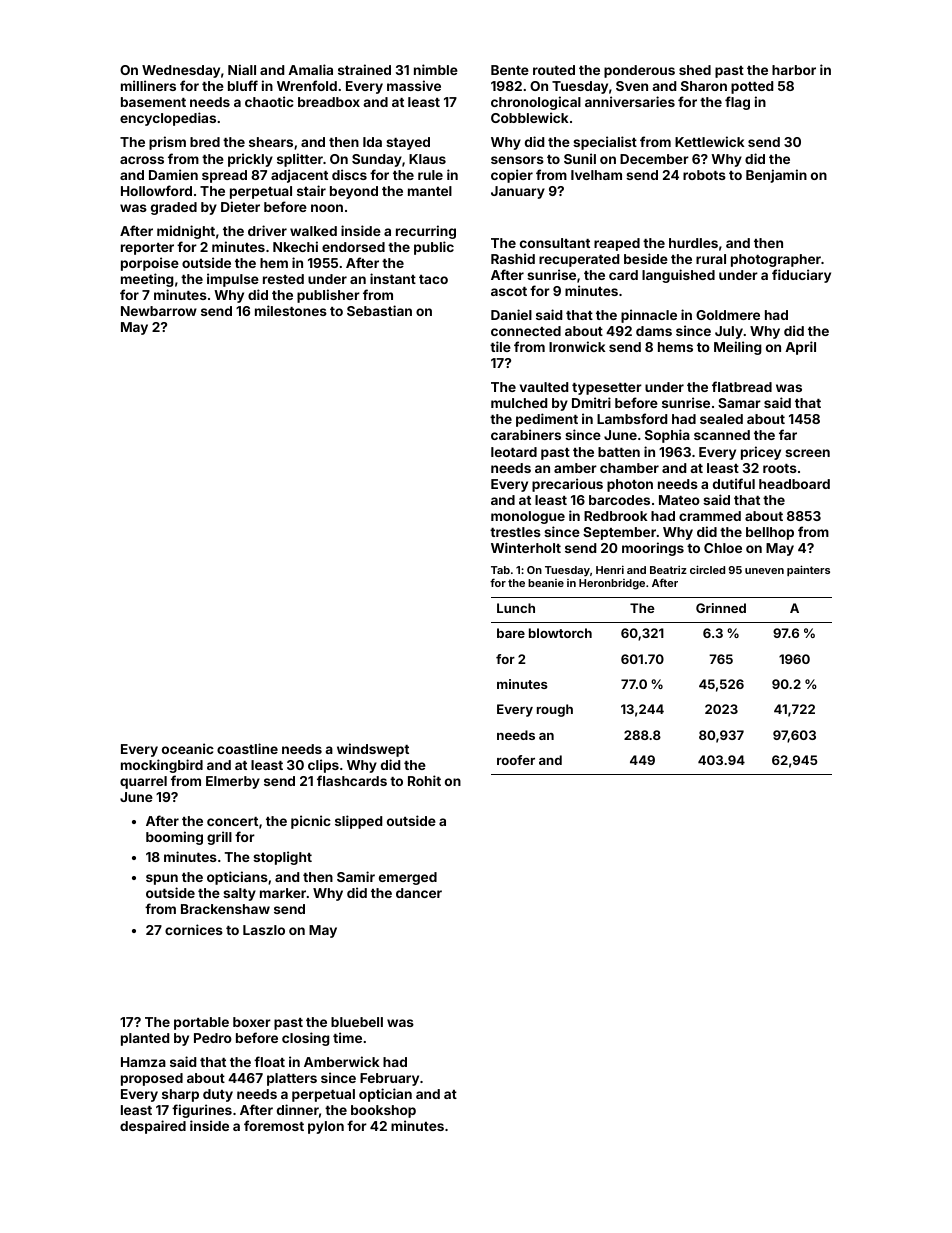  What do you see at coordinates (291, 310) in the page?
I see `milestones` at bounding box center [291, 310].
